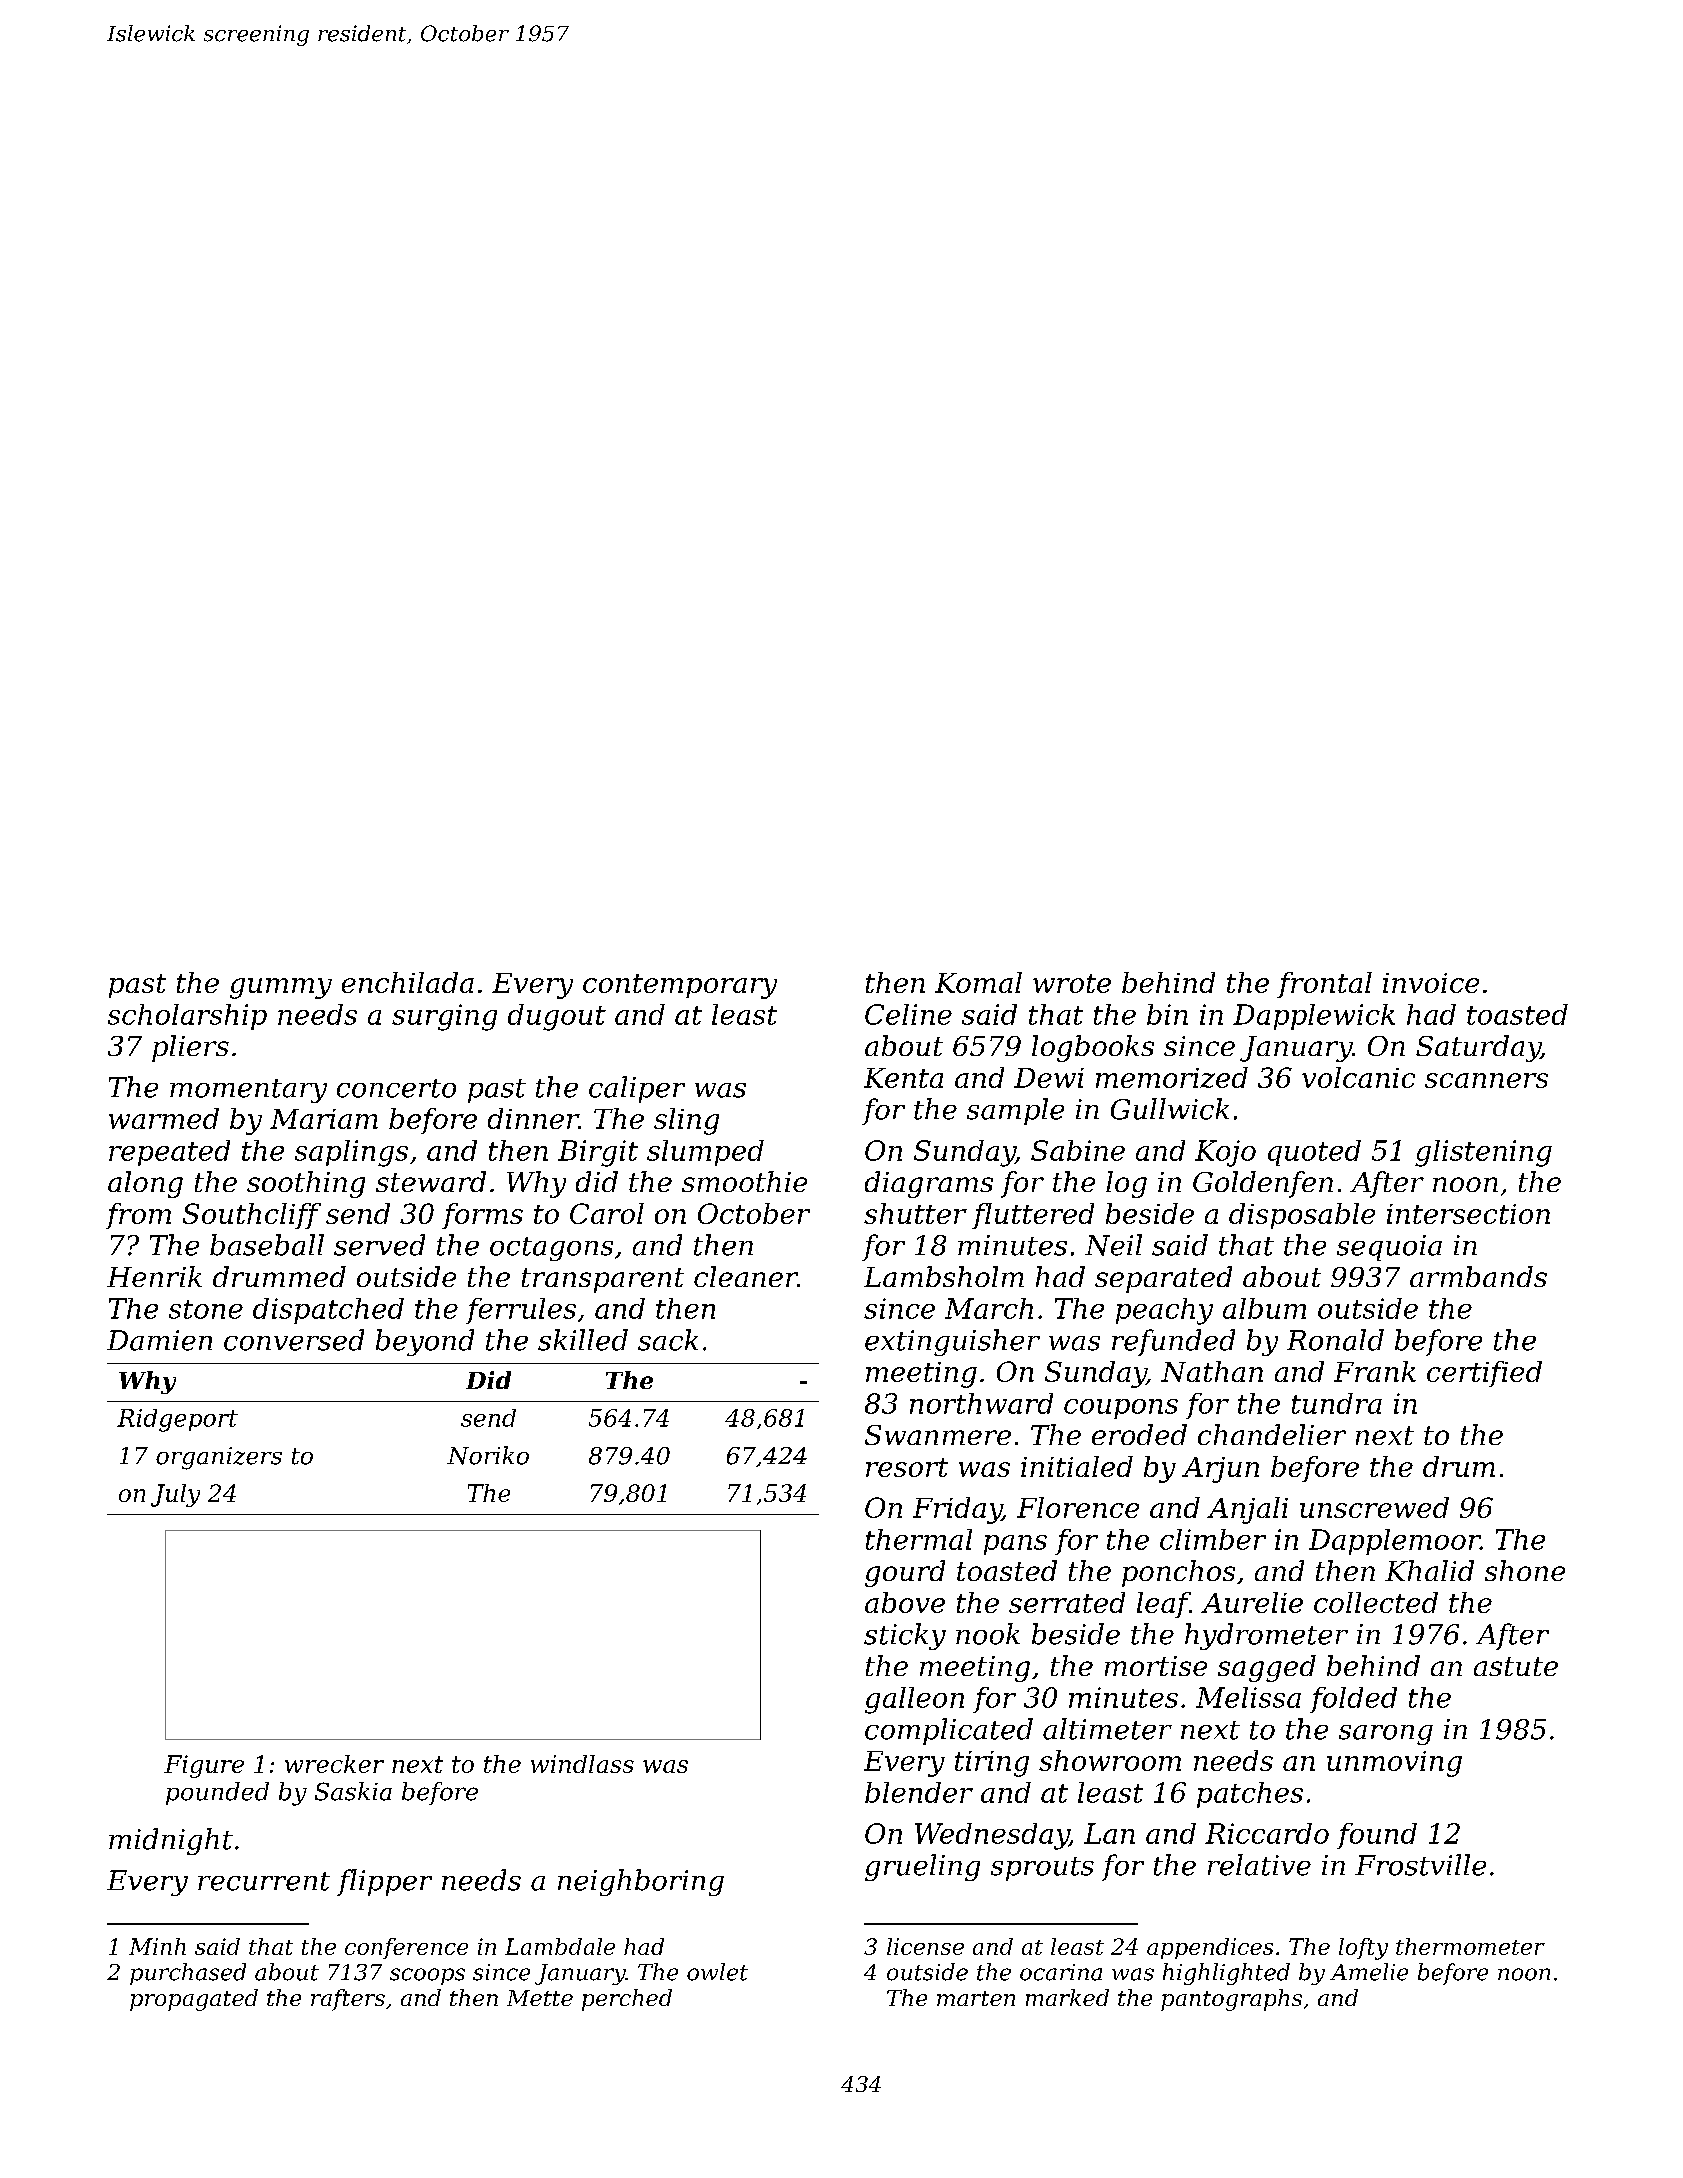  Describe the element at coordinates (1267, 1668) in the page. I see `sagged` at that location.
